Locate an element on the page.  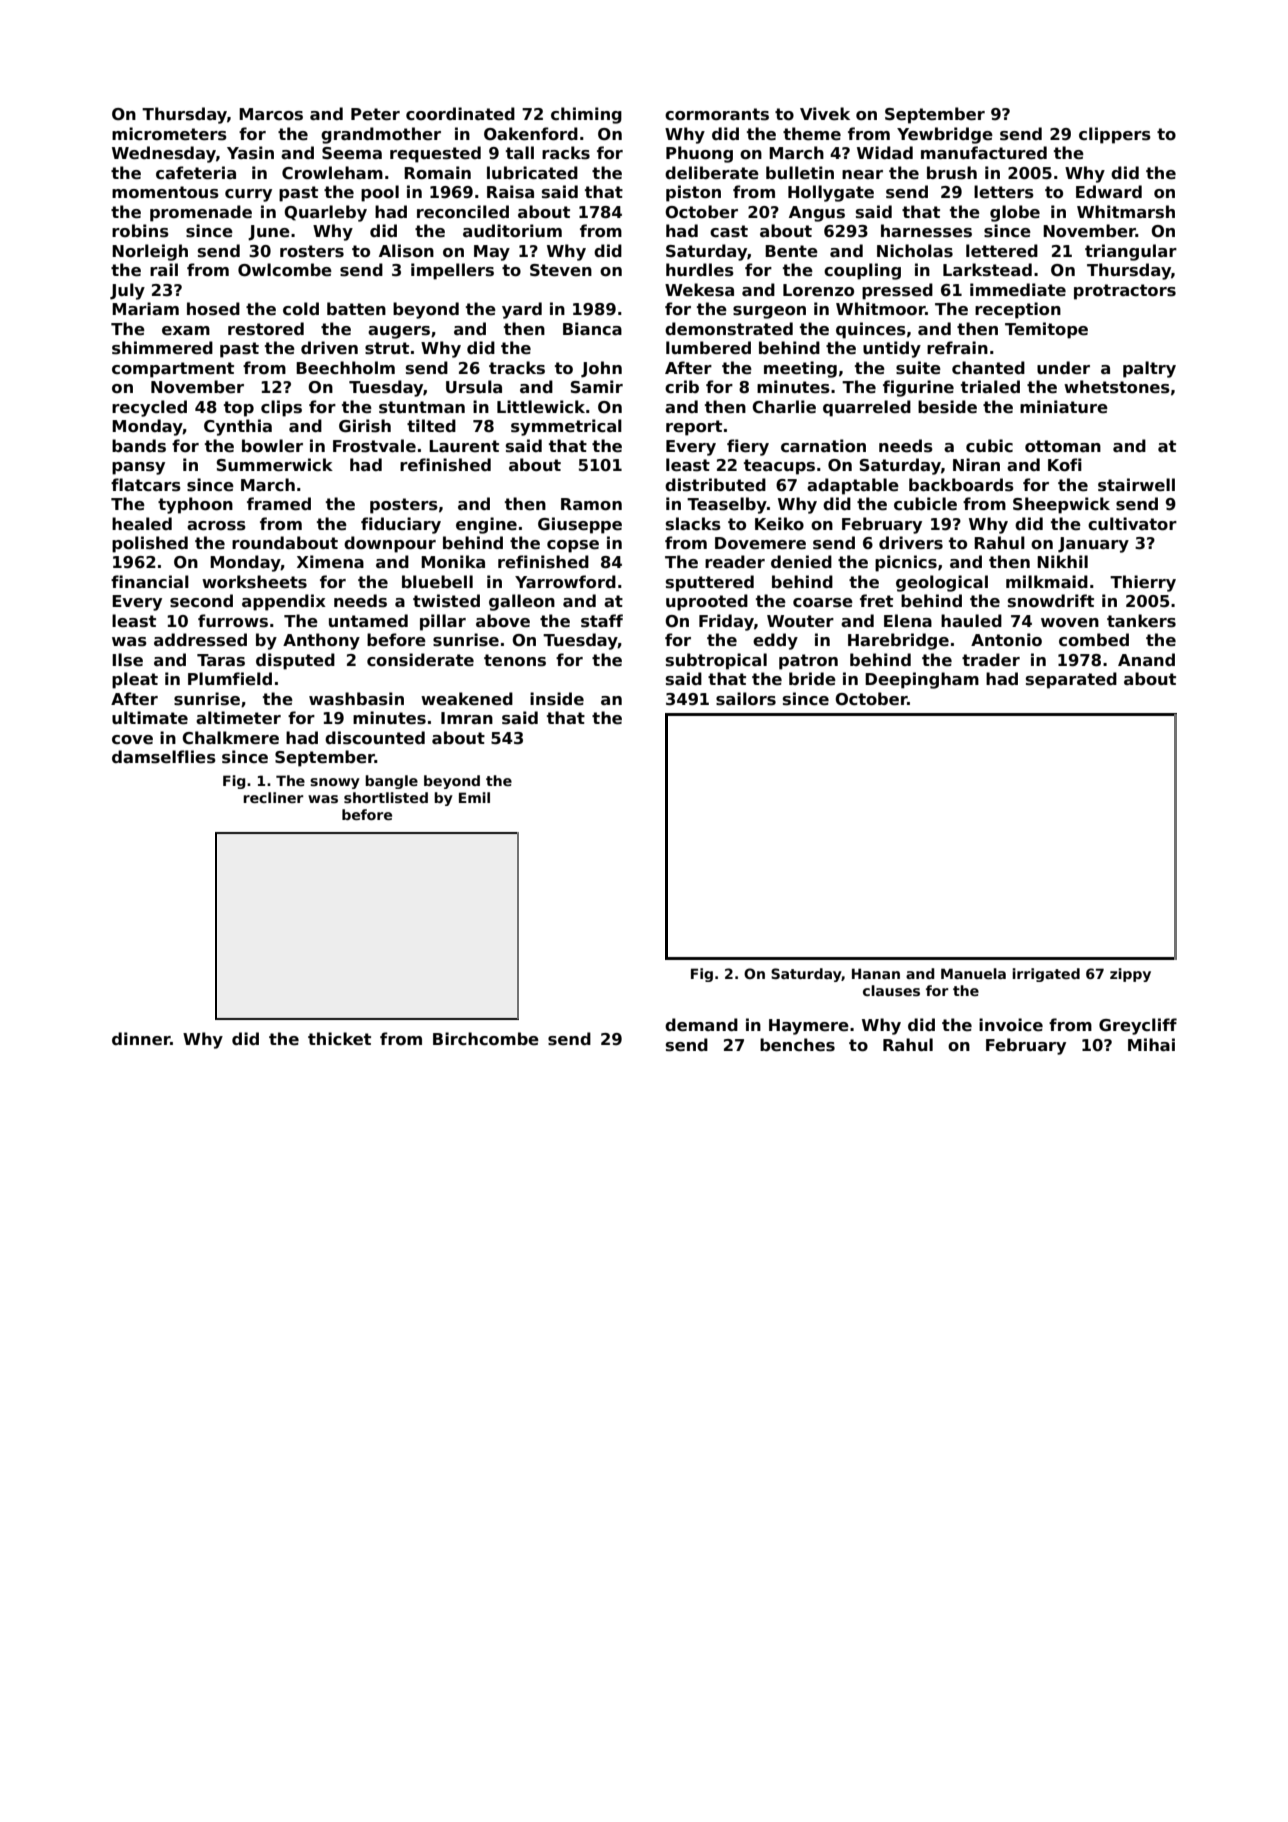
cove is located at coordinates (132, 740).
